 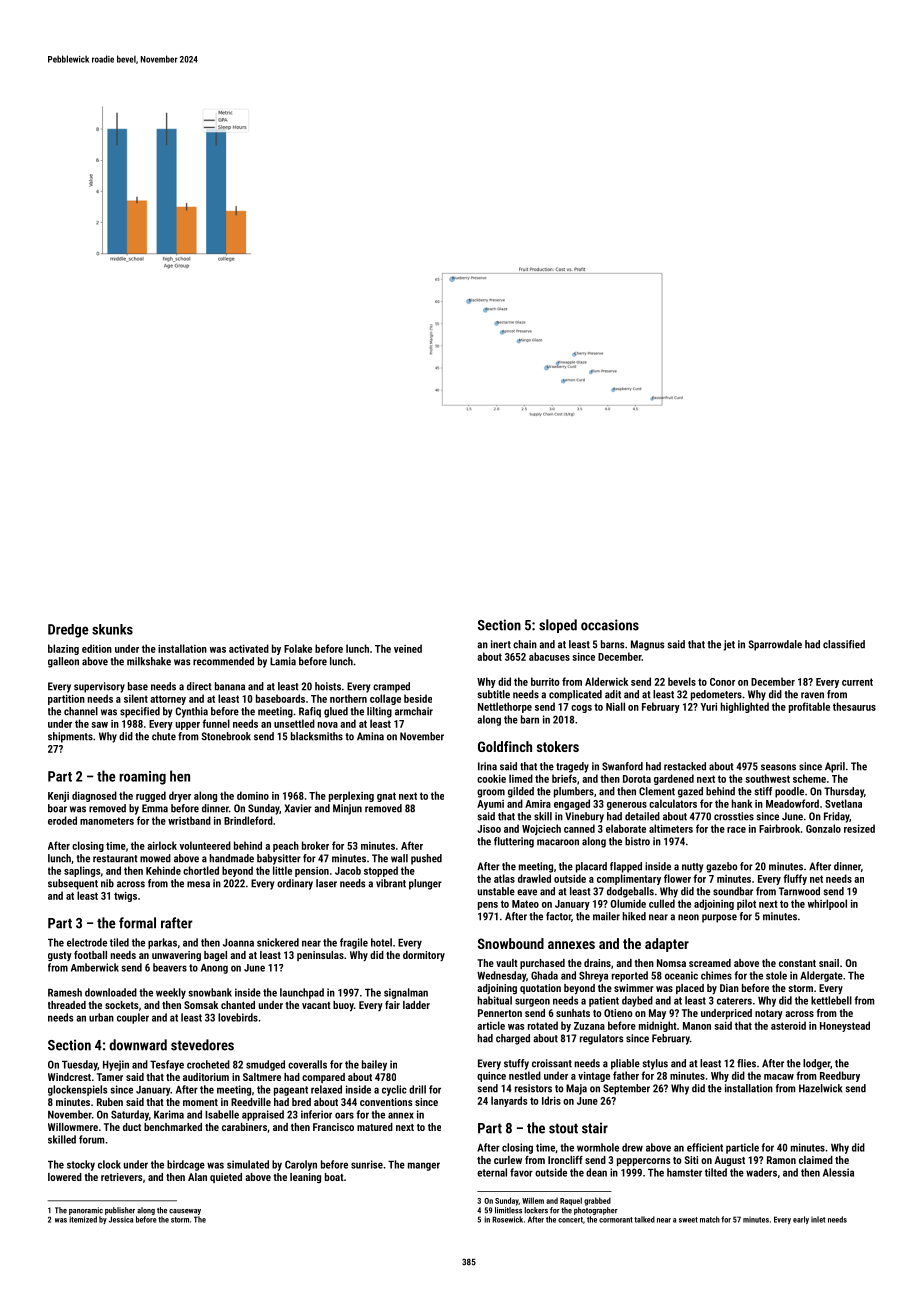 What do you see at coordinates (310, 712) in the screenshot?
I see `Rafiq` at bounding box center [310, 712].
